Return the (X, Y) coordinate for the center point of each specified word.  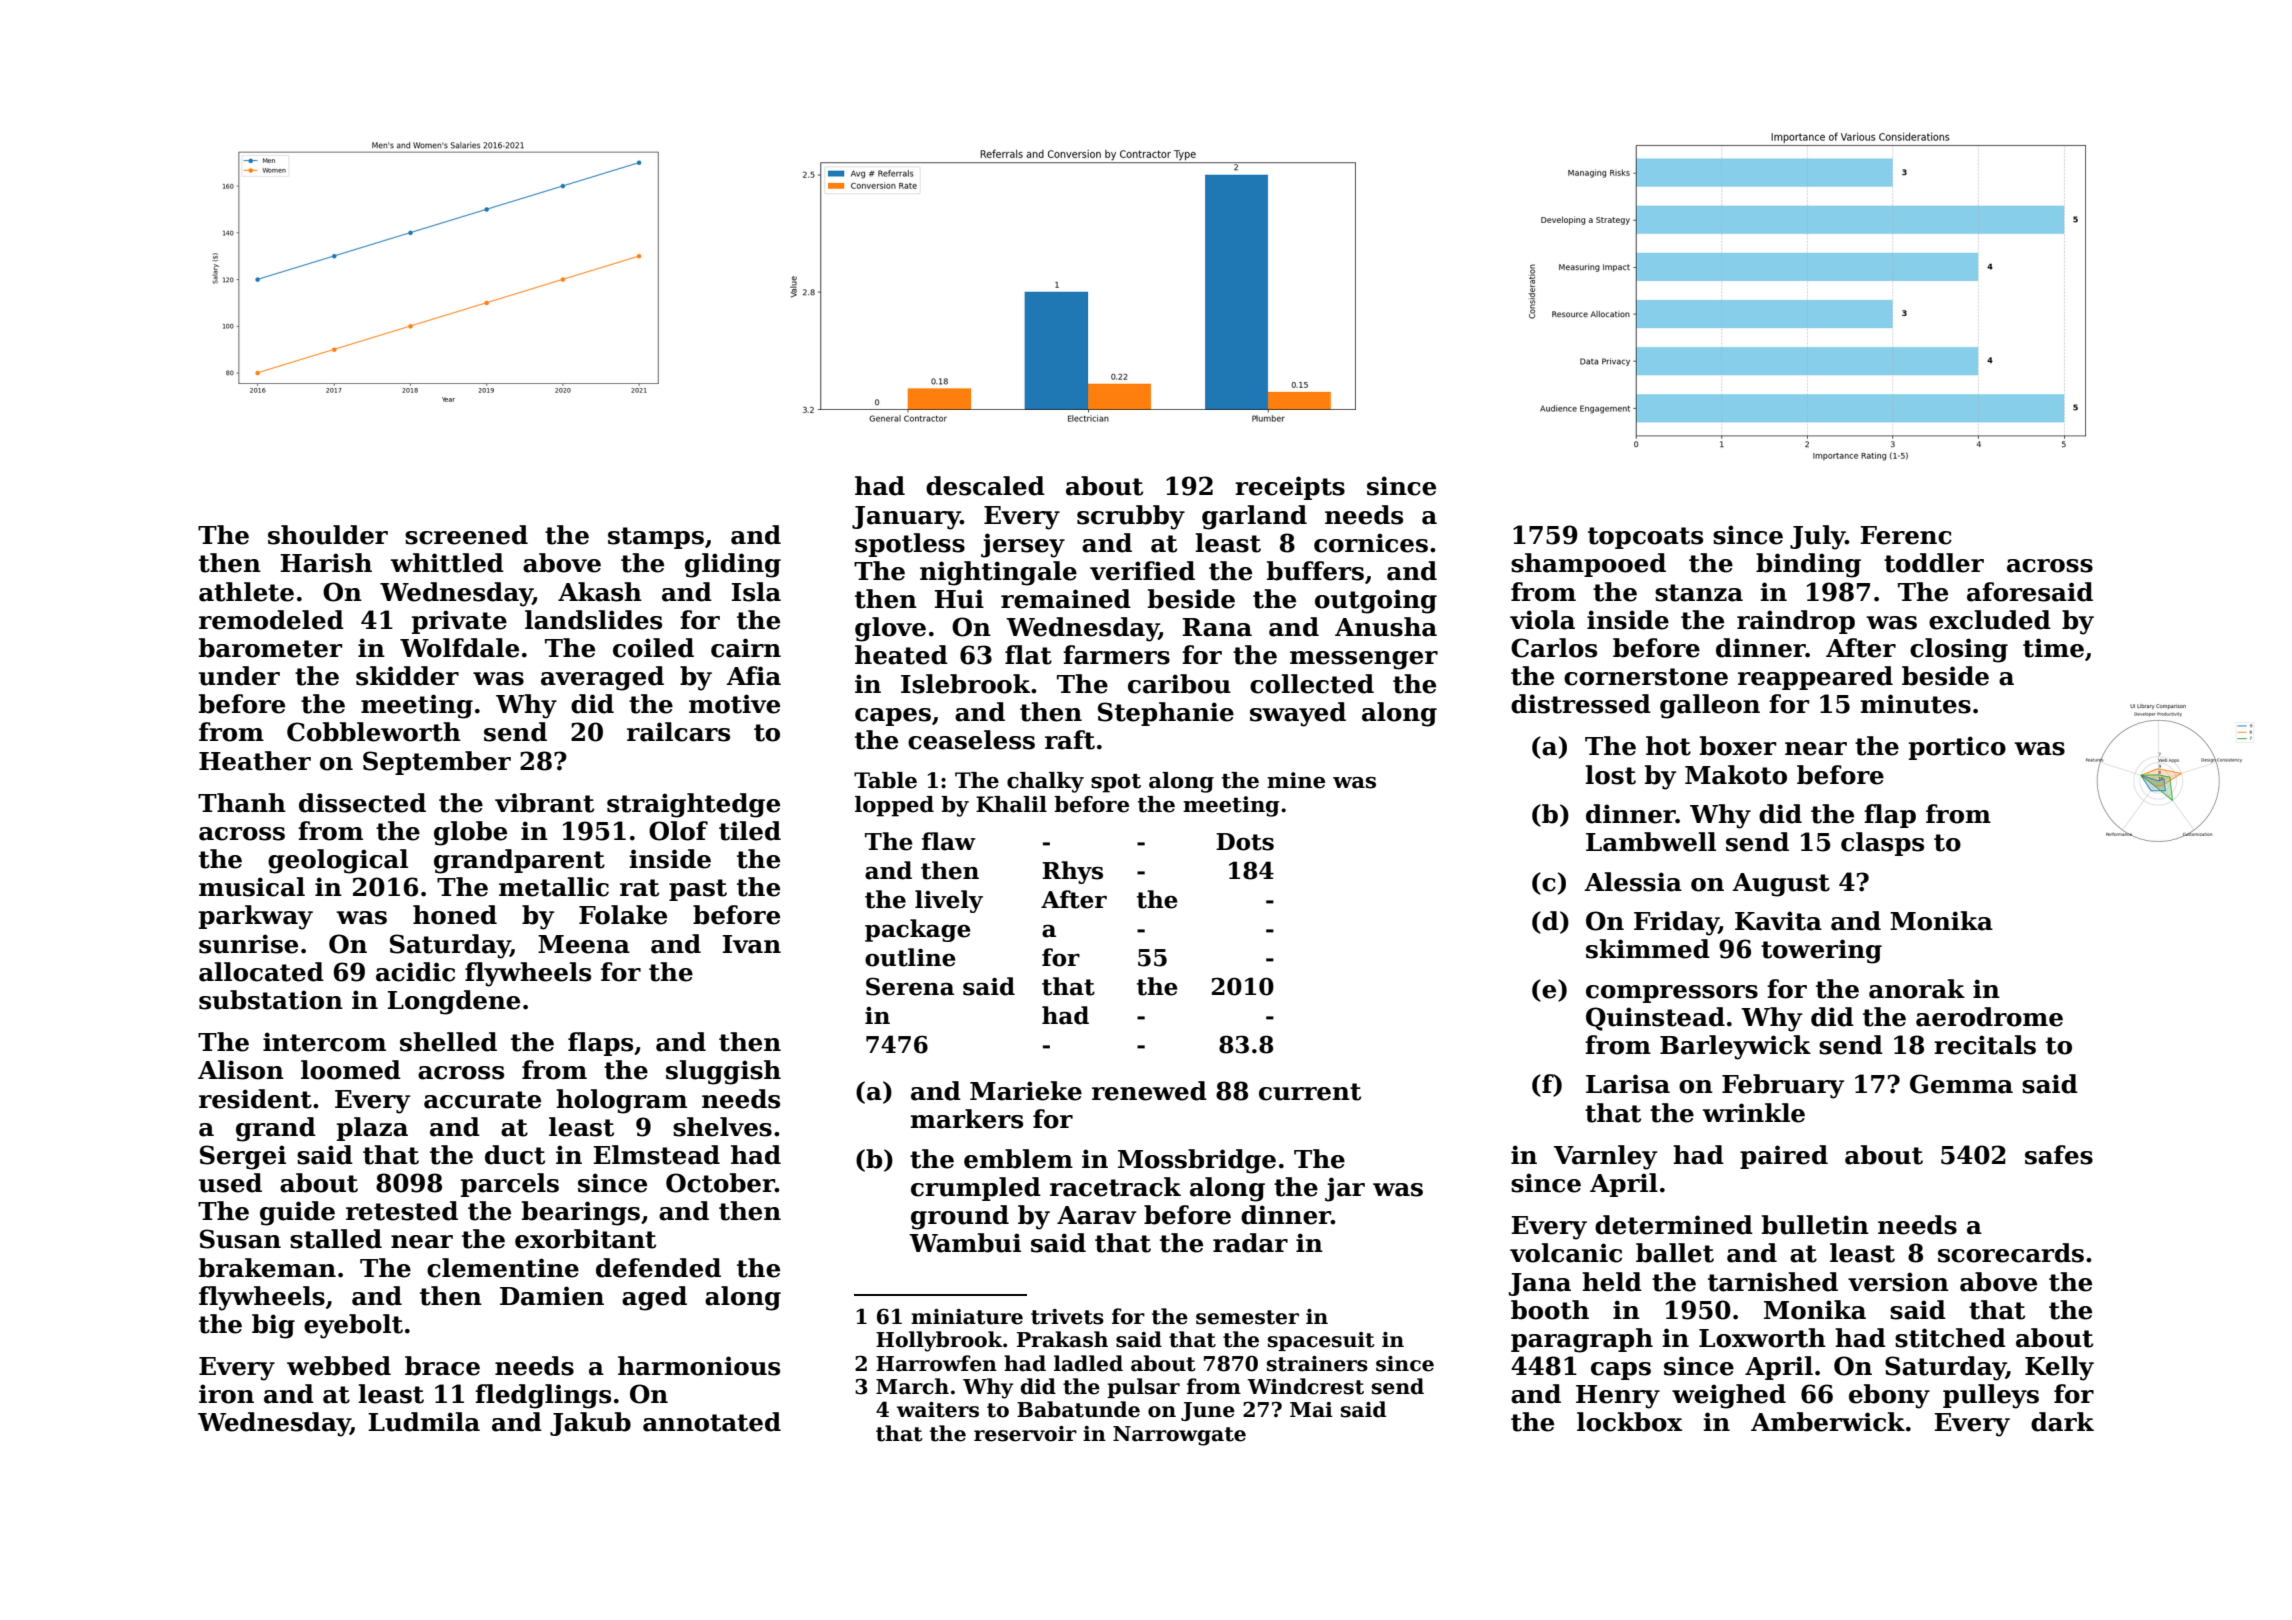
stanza (1699, 593)
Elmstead (656, 1155)
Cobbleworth (374, 732)
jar (1345, 1189)
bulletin (1815, 1225)
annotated (712, 1422)
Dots (1245, 842)
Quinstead (1655, 1019)
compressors (1672, 994)
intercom (324, 1042)
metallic (554, 887)
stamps (656, 538)
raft (1070, 740)
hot (1668, 746)
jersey (1023, 545)
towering (1821, 951)
